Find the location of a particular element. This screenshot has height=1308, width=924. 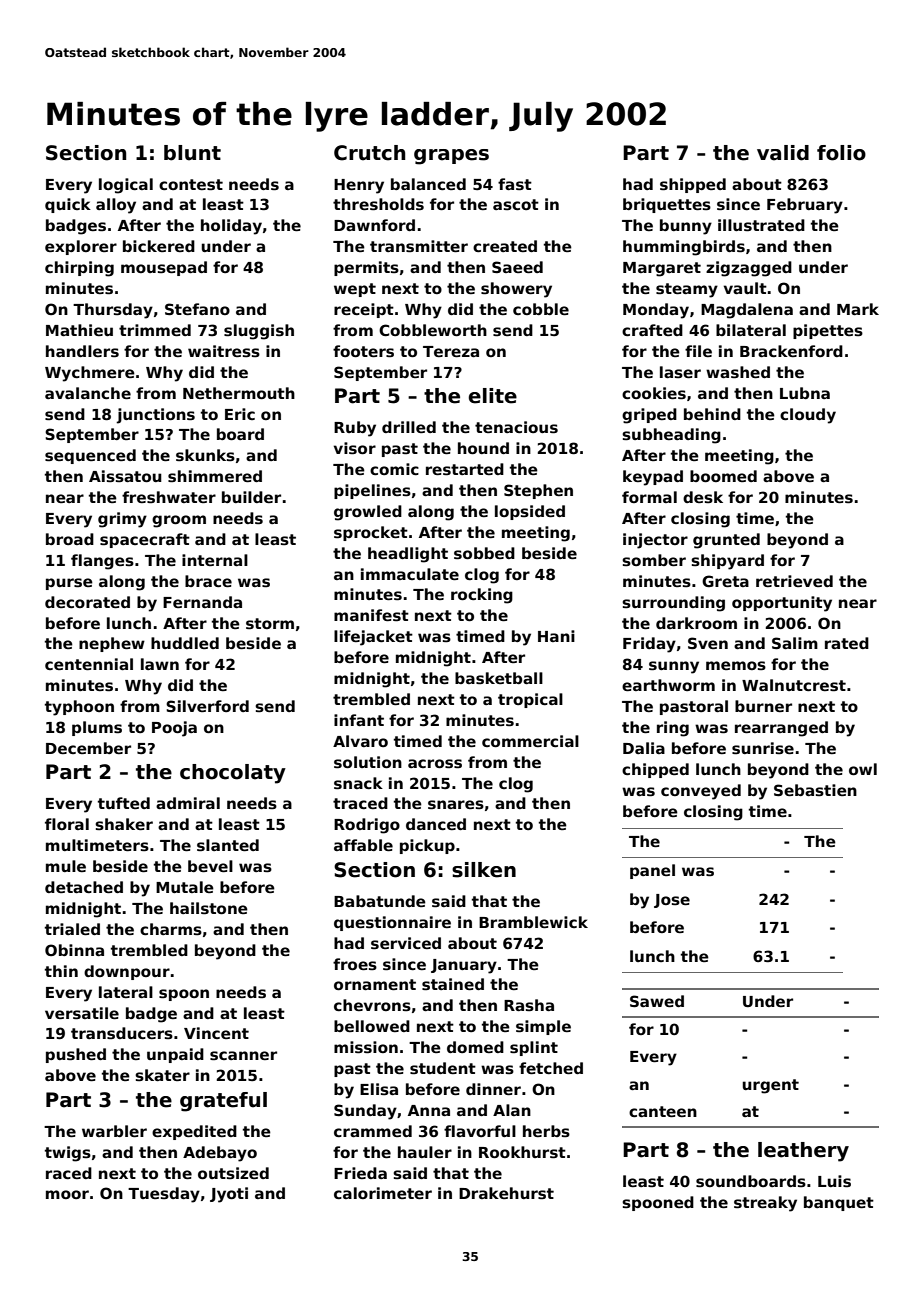

moor is located at coordinates (67, 1194).
